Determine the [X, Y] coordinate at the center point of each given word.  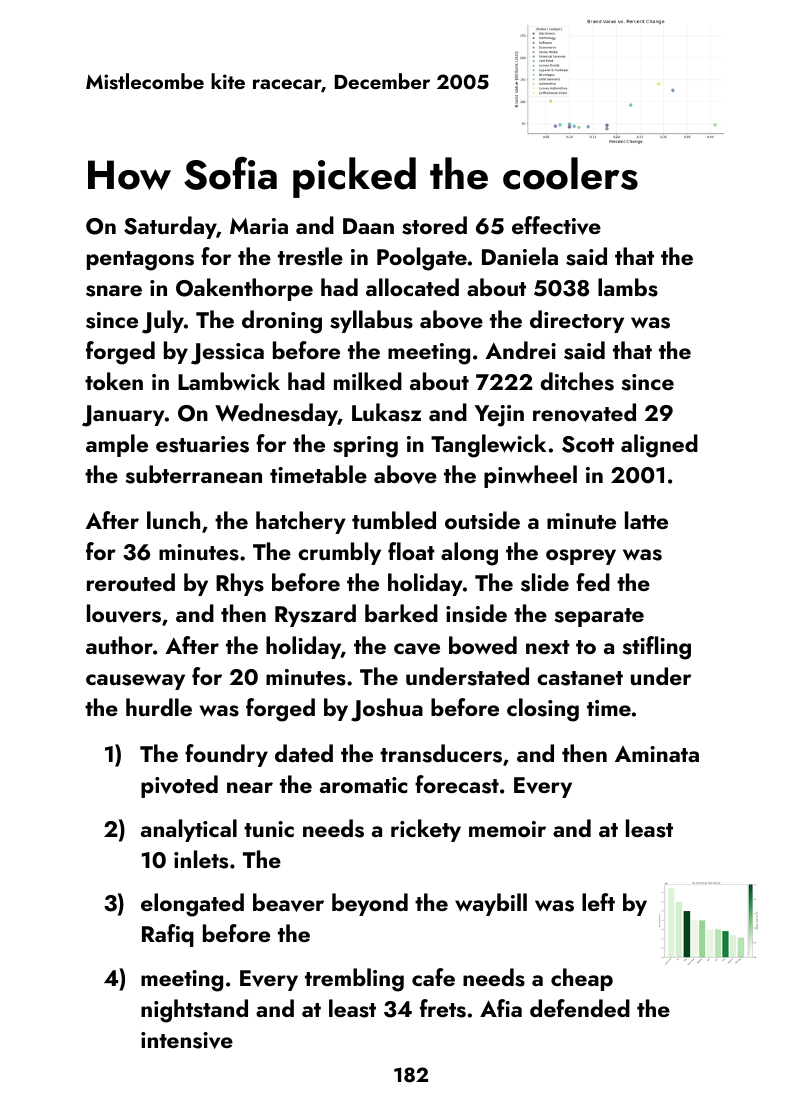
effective [556, 225]
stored [434, 225]
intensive [187, 1040]
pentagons [140, 261]
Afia [501, 1008]
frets [443, 1008]
